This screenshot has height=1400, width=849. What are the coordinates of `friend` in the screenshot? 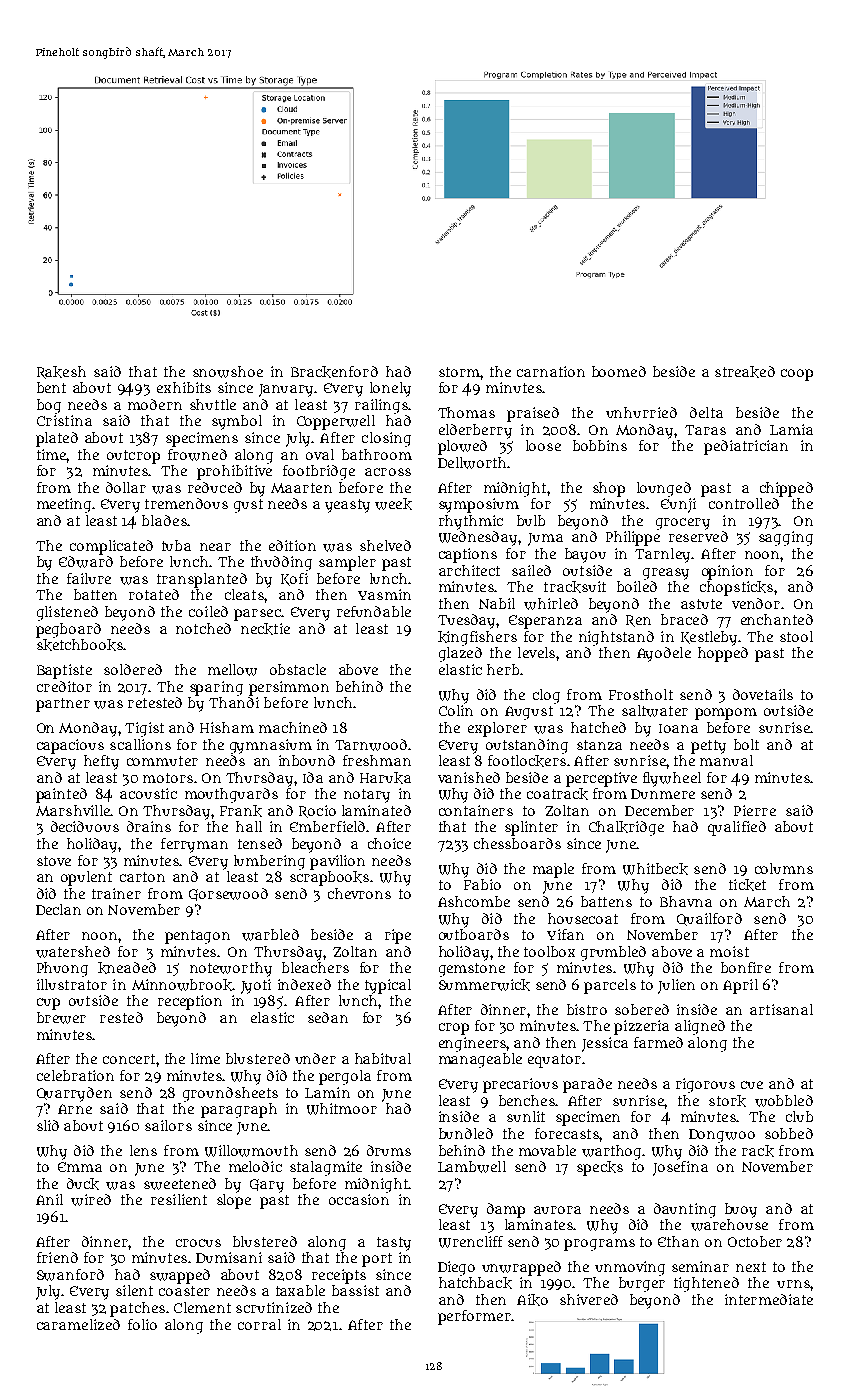 It's located at (57, 1257).
